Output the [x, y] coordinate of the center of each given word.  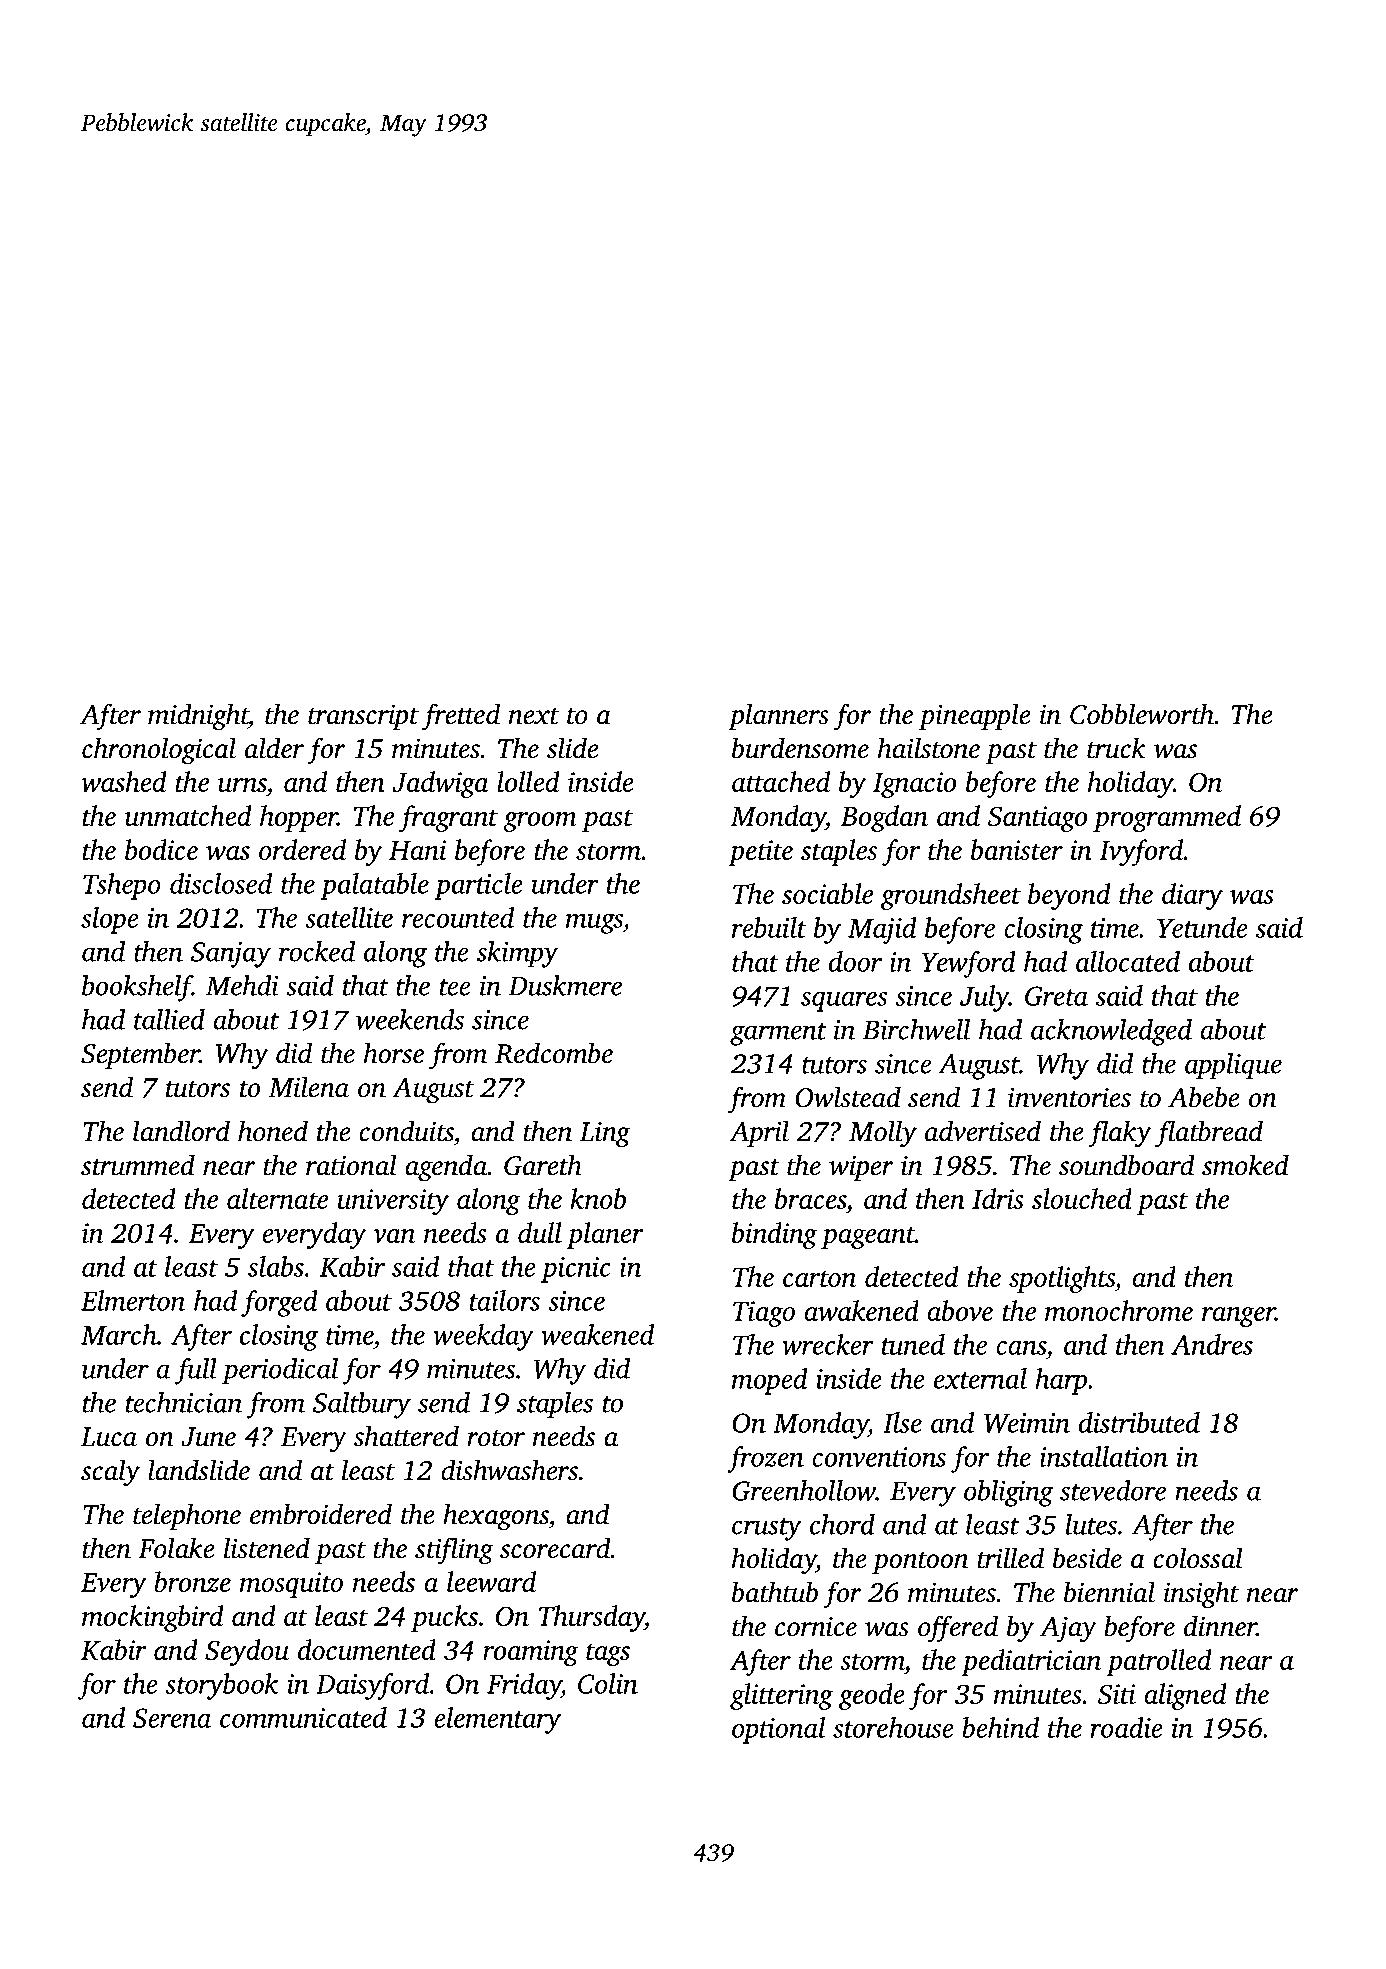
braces [810, 1198]
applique [1233, 1066]
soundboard [1127, 1165]
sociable [827, 893]
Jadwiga [440, 784]
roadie [1126, 1727]
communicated [303, 1717]
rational [351, 1165]
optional [779, 1730]
